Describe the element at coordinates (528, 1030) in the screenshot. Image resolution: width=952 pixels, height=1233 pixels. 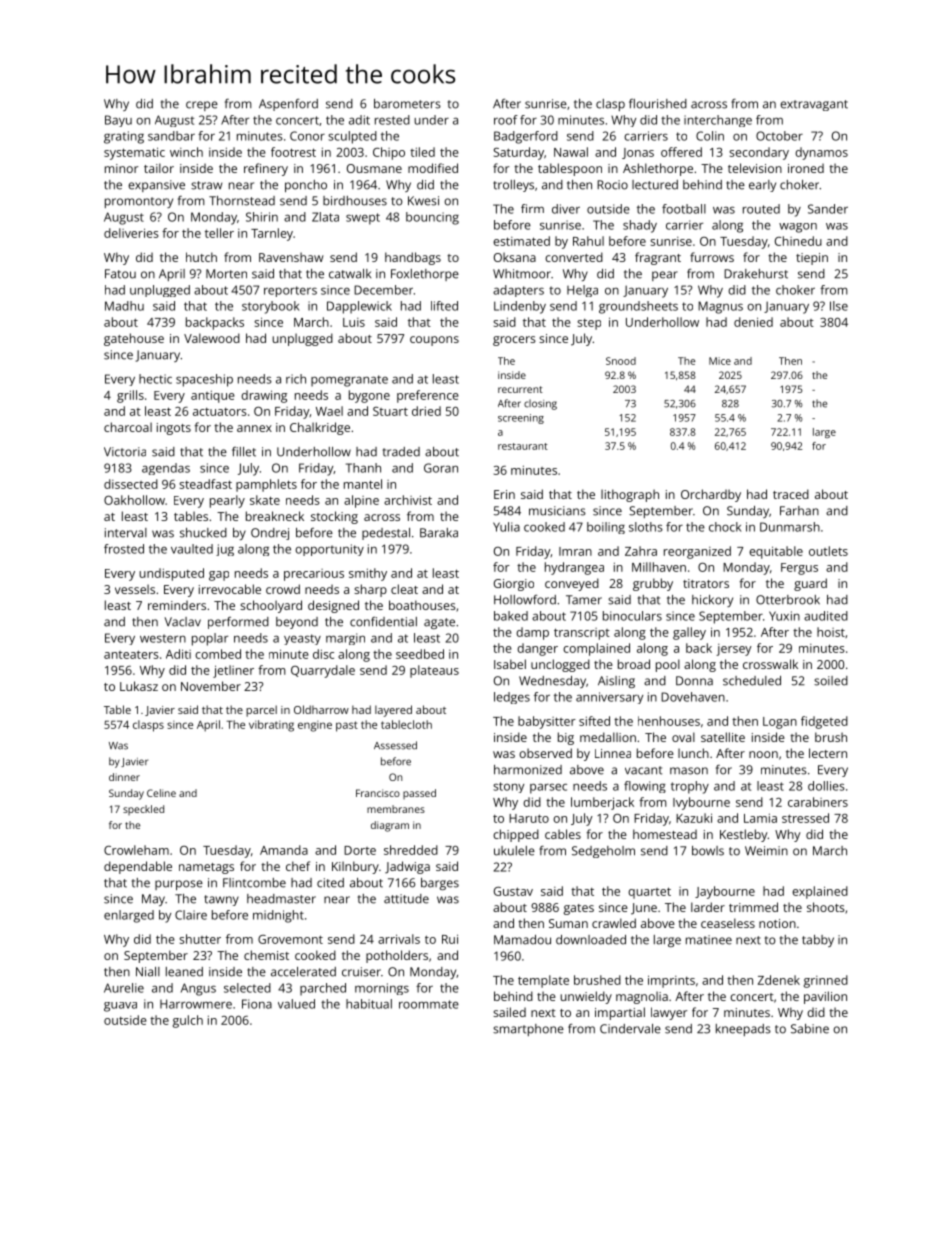
I see `smartphone` at that location.
